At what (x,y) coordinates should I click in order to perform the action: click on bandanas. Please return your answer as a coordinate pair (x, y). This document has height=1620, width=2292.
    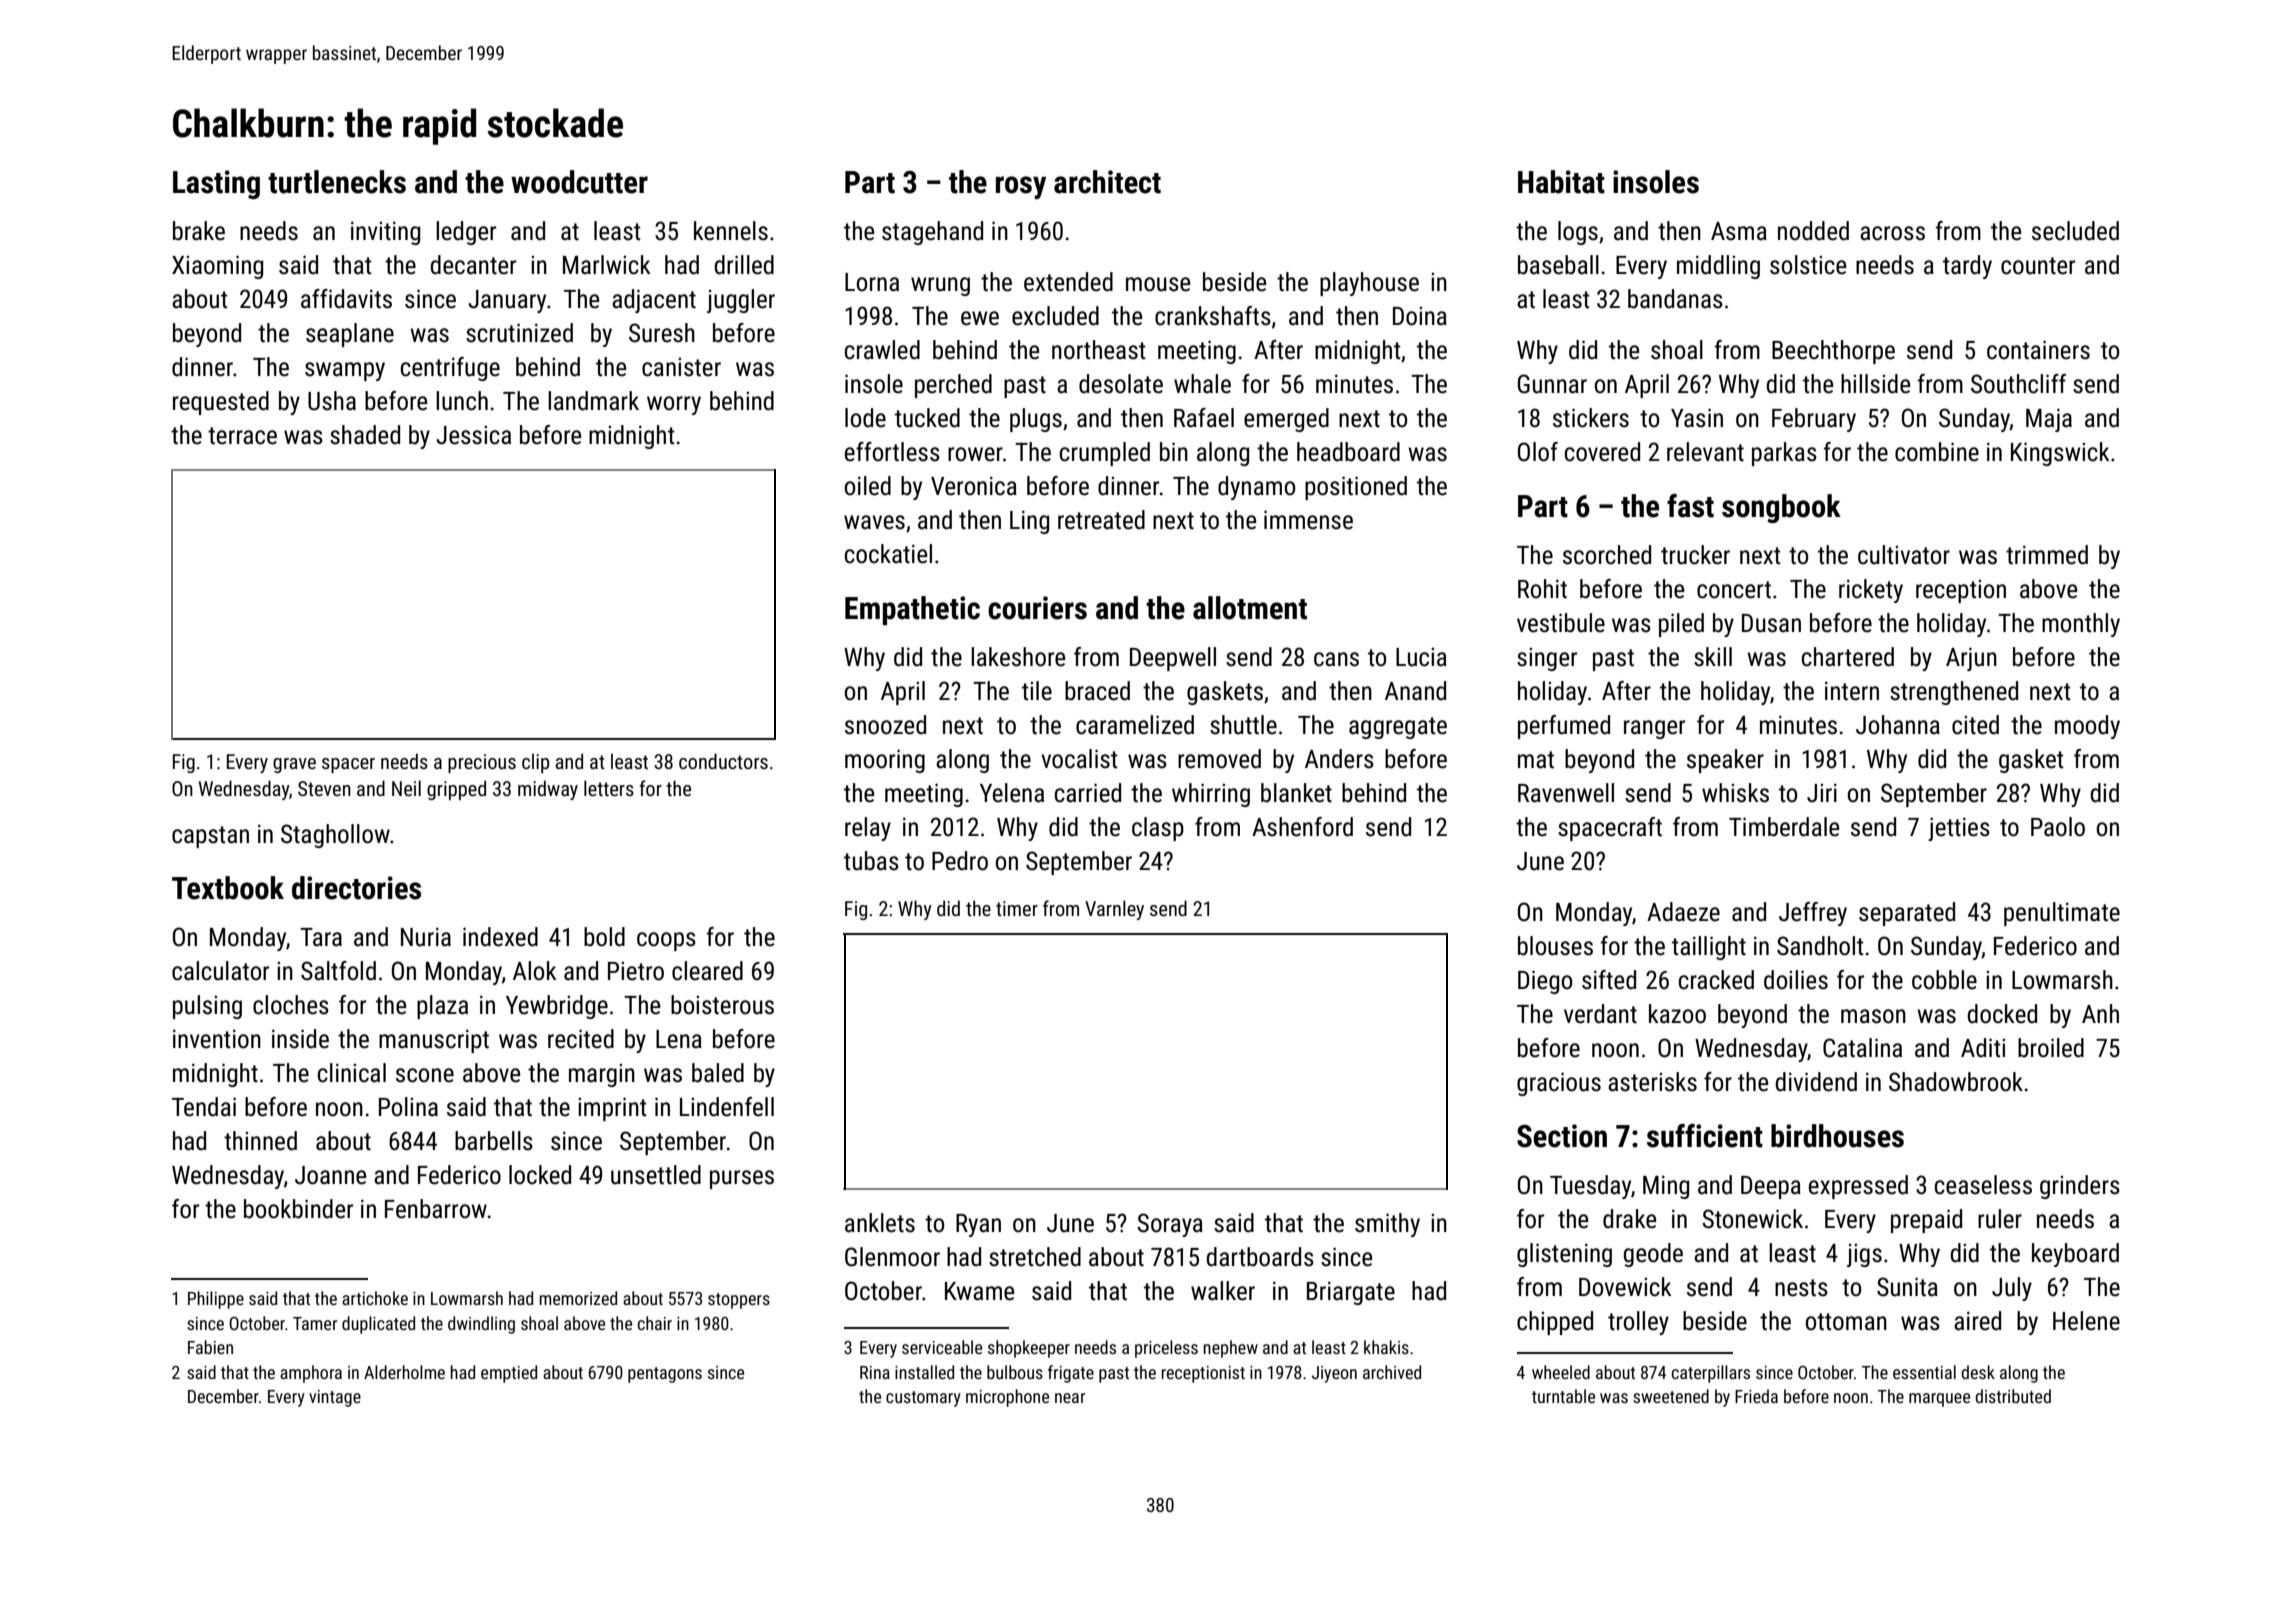
    Looking at the image, I should click on (1675, 299).
